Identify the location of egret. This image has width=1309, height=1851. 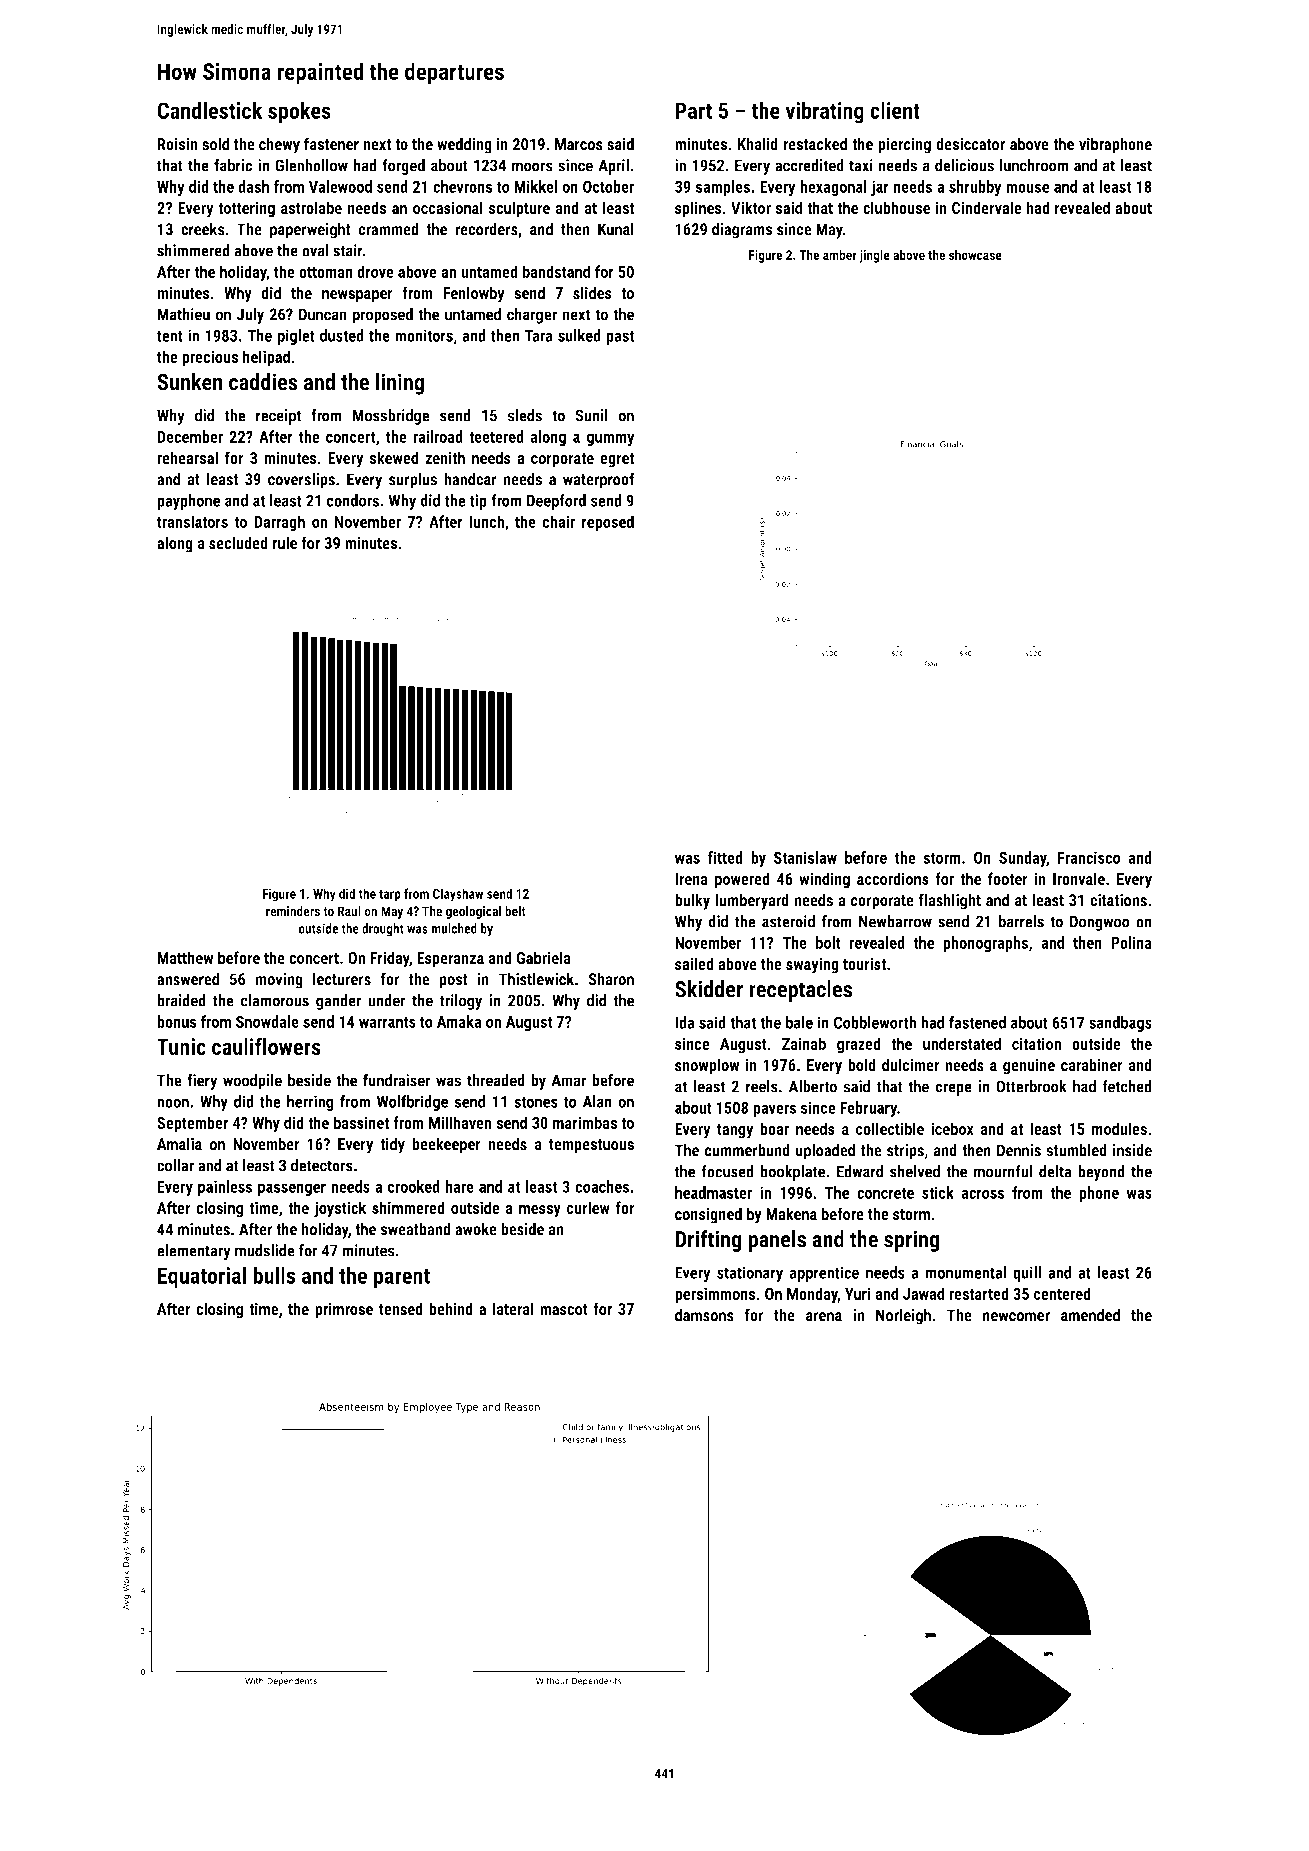
(617, 460).
